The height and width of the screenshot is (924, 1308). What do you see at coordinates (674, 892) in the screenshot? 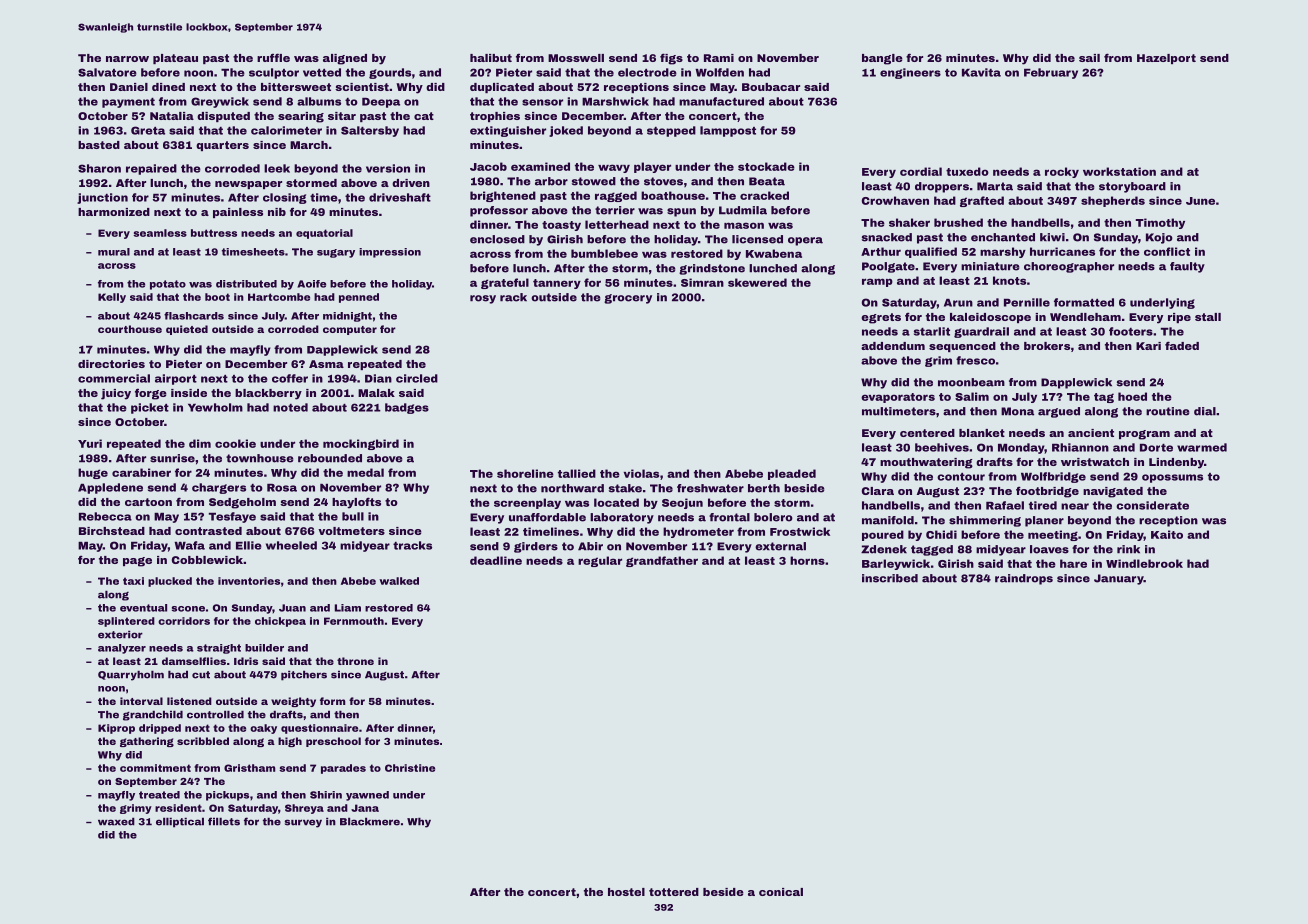
I see `tottered` at bounding box center [674, 892].
